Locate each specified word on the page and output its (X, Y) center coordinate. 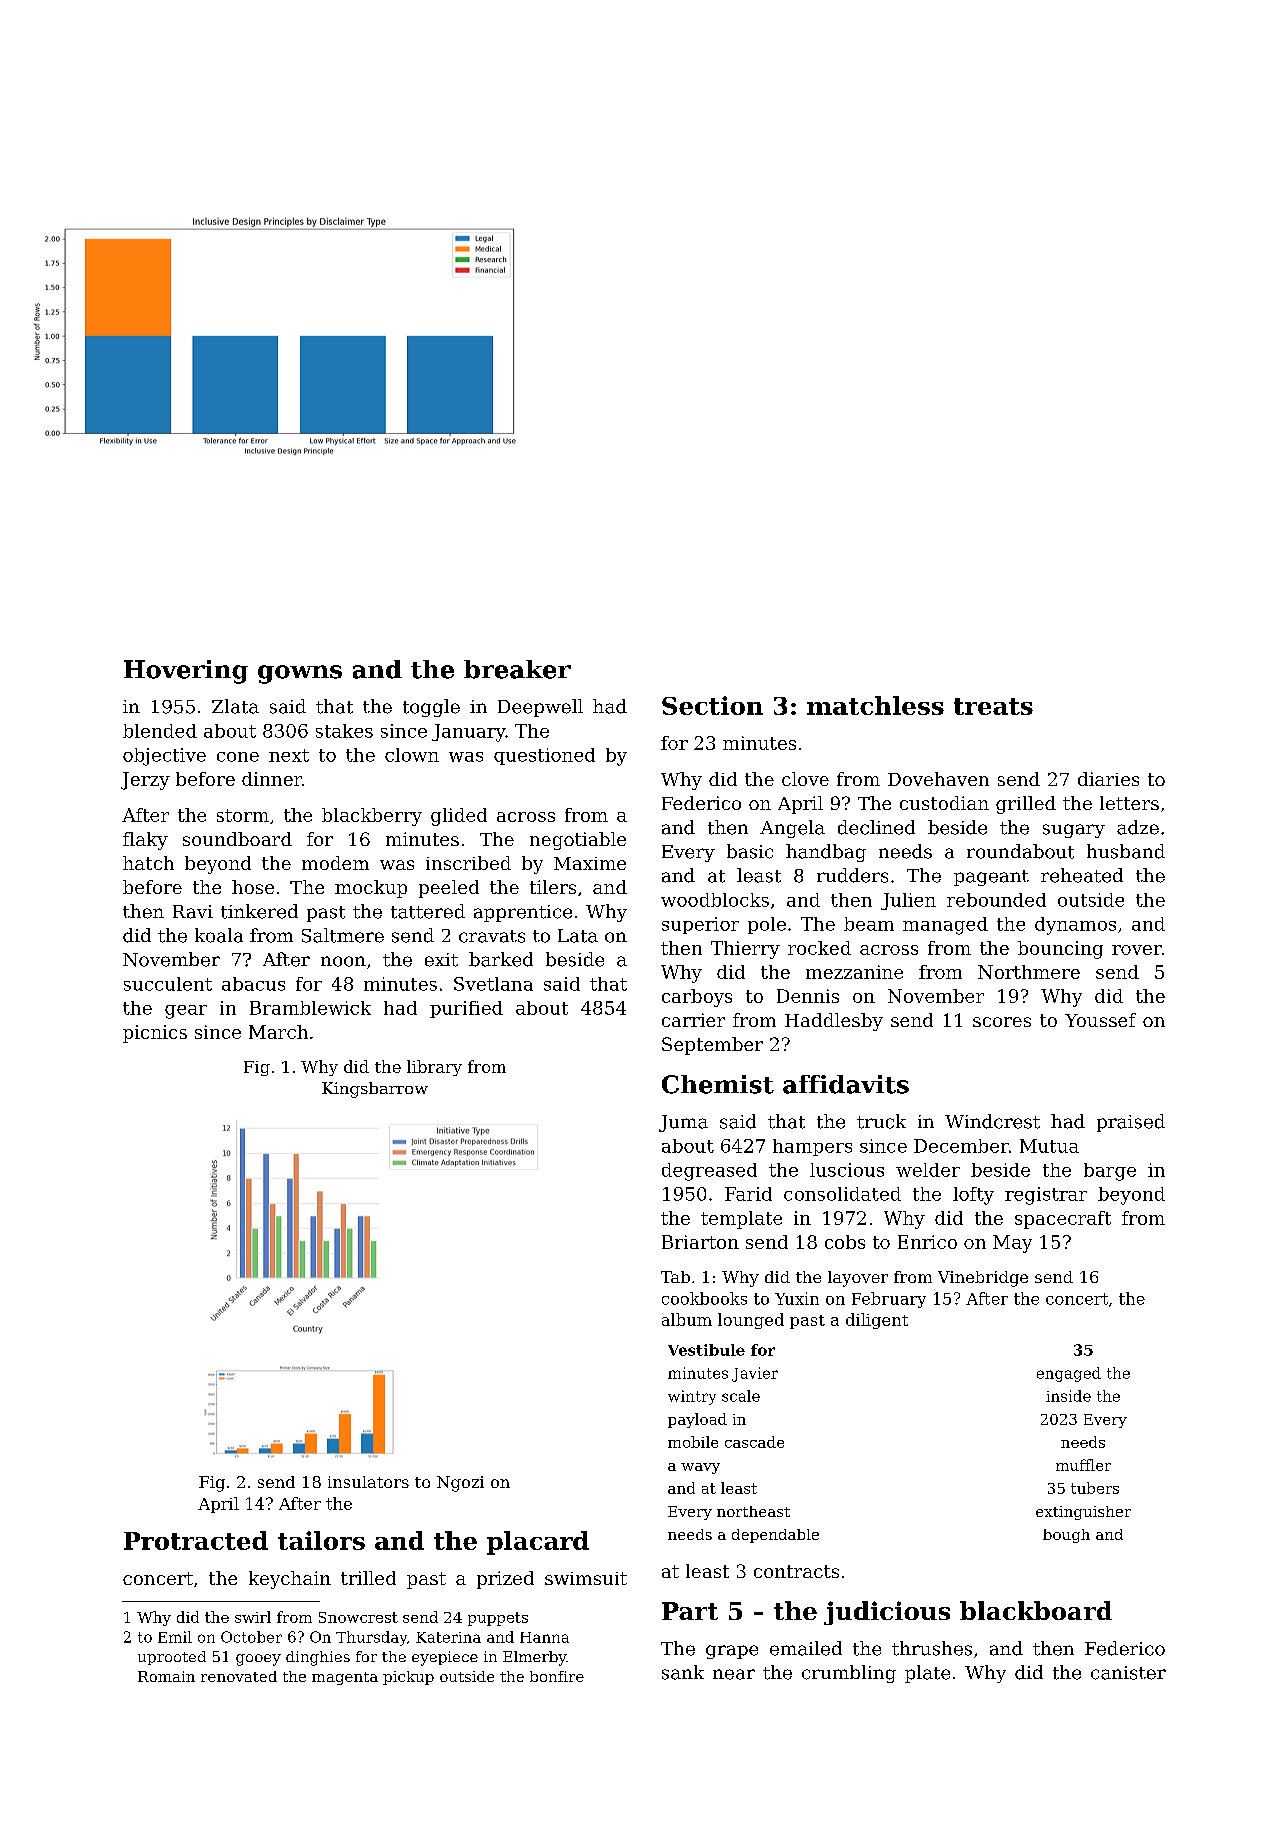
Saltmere (343, 935)
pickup (408, 1678)
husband (1126, 851)
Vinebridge (983, 1279)
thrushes (932, 1648)
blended (160, 731)
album (687, 1319)
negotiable (578, 841)
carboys (697, 998)
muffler (1083, 1465)
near (734, 1674)
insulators (368, 1482)
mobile (693, 1442)
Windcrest (992, 1121)
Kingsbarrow (375, 1090)
